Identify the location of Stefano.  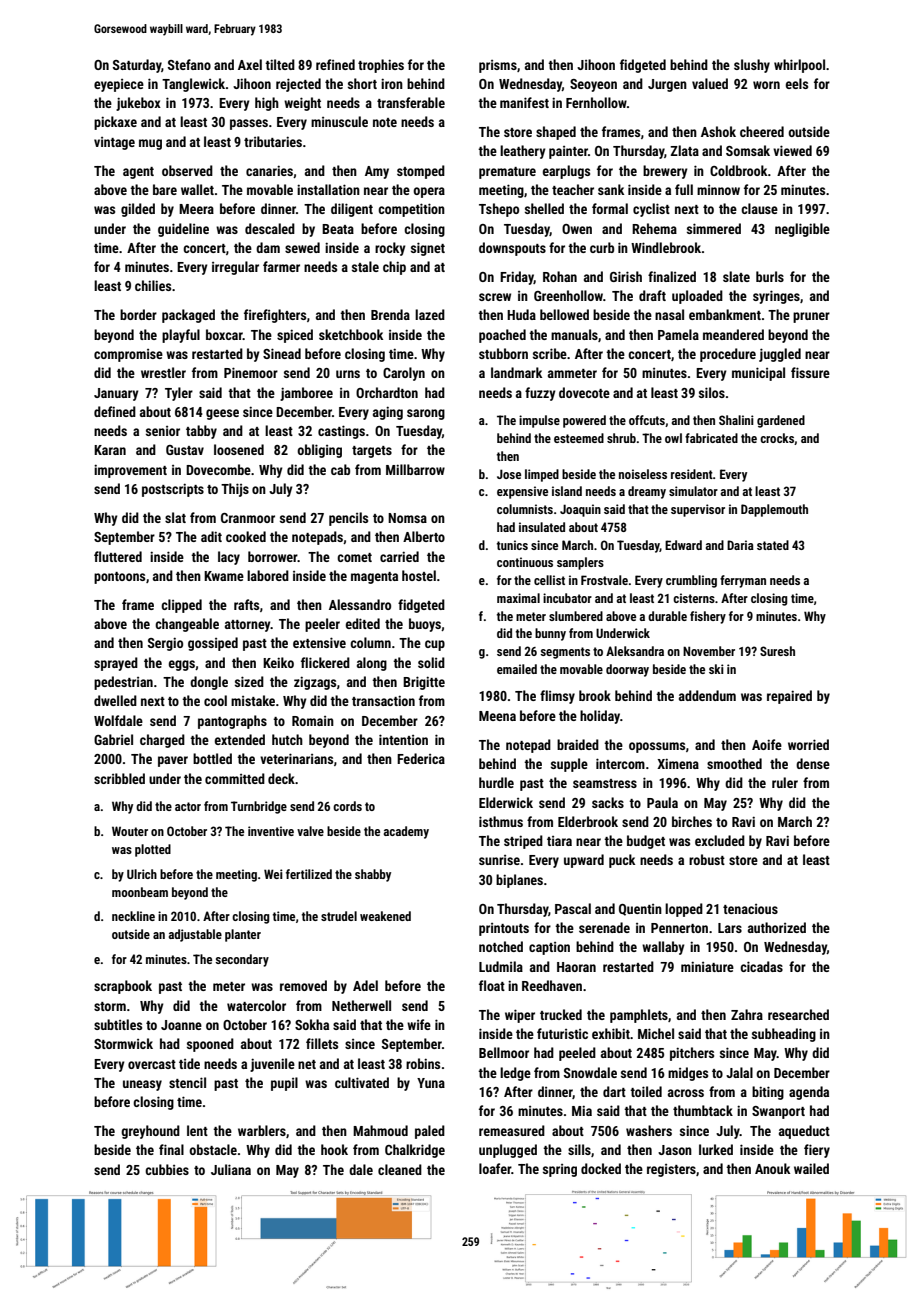
(189, 64).
